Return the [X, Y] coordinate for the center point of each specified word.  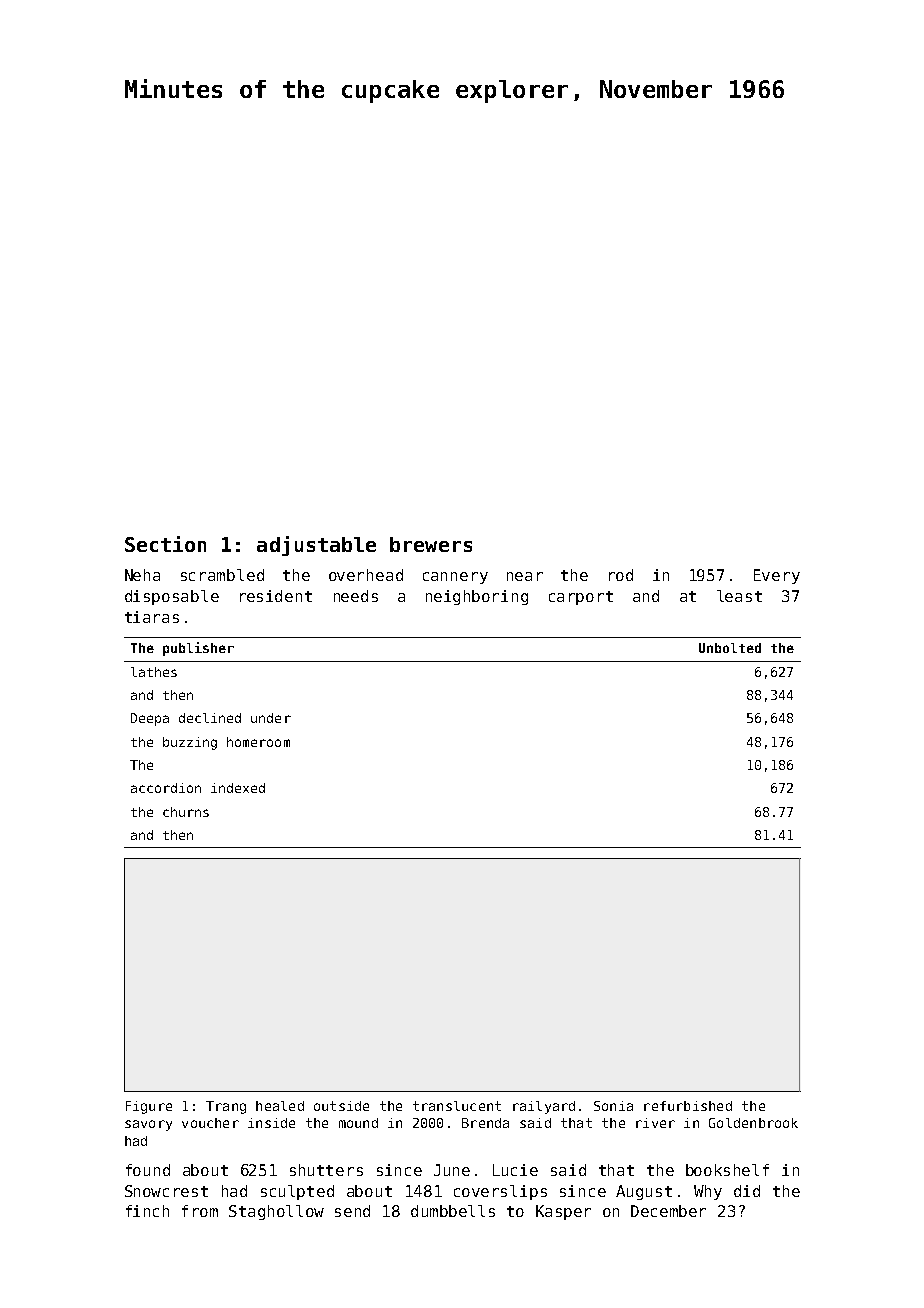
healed [280, 1106]
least [739, 596]
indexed [238, 788]
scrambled [222, 575]
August [644, 1192]
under [271, 718]
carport [581, 598]
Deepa [150, 719]
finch [147, 1211]
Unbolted [730, 648]
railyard [544, 1107]
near [525, 576]
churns [186, 812]
